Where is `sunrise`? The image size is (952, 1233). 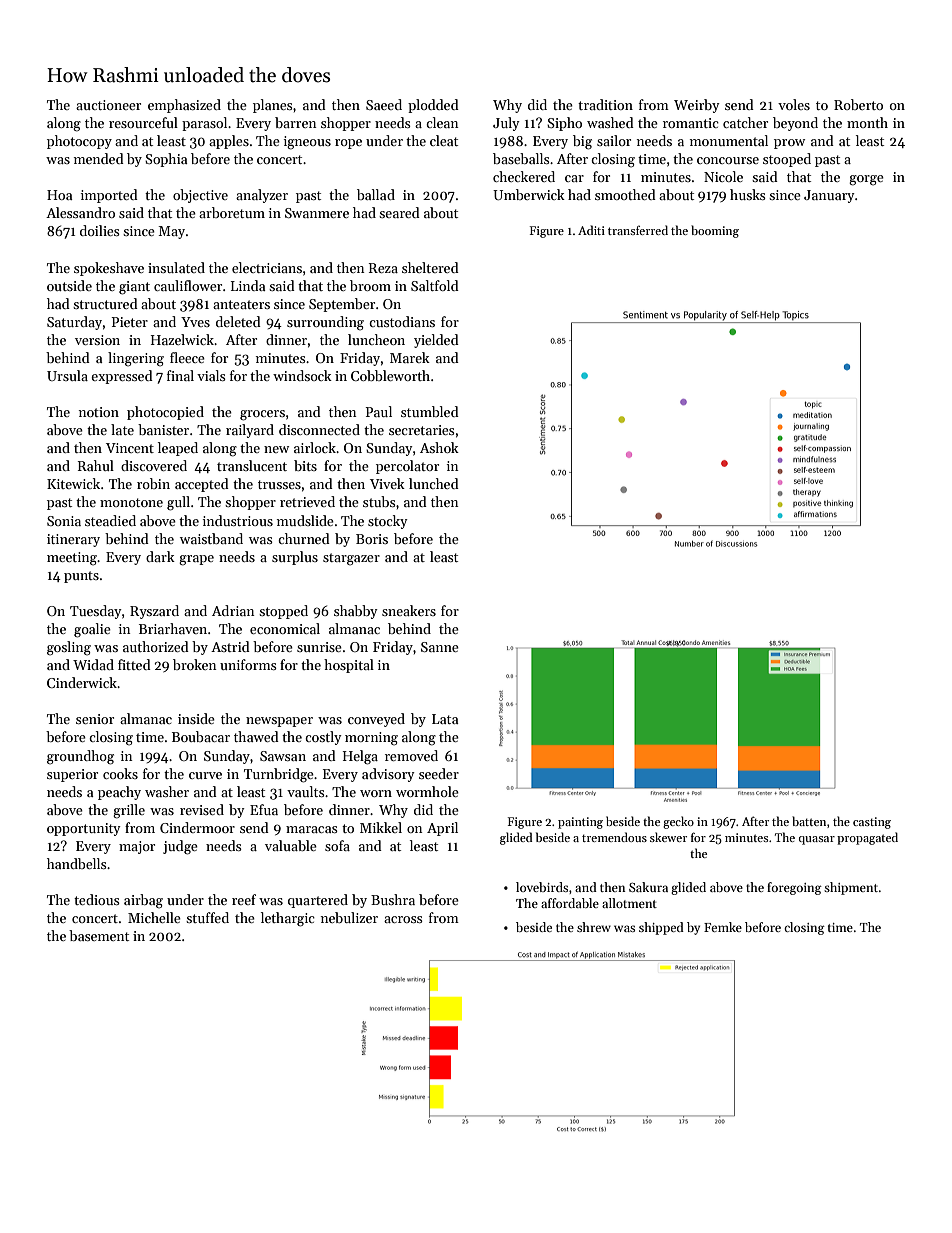 sunrise is located at coordinates (319, 647).
